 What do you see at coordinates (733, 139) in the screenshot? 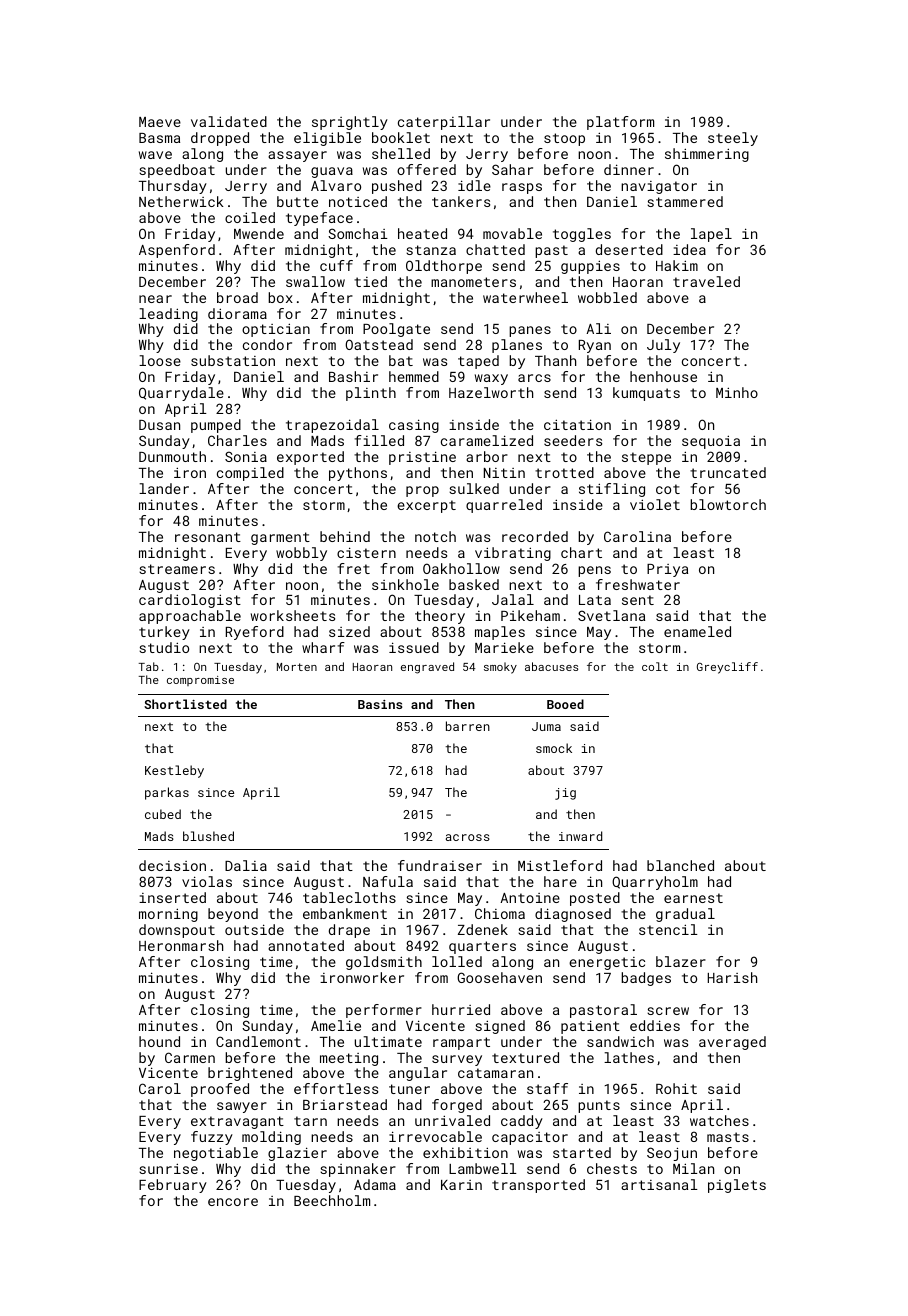
I see `steely` at bounding box center [733, 139].
